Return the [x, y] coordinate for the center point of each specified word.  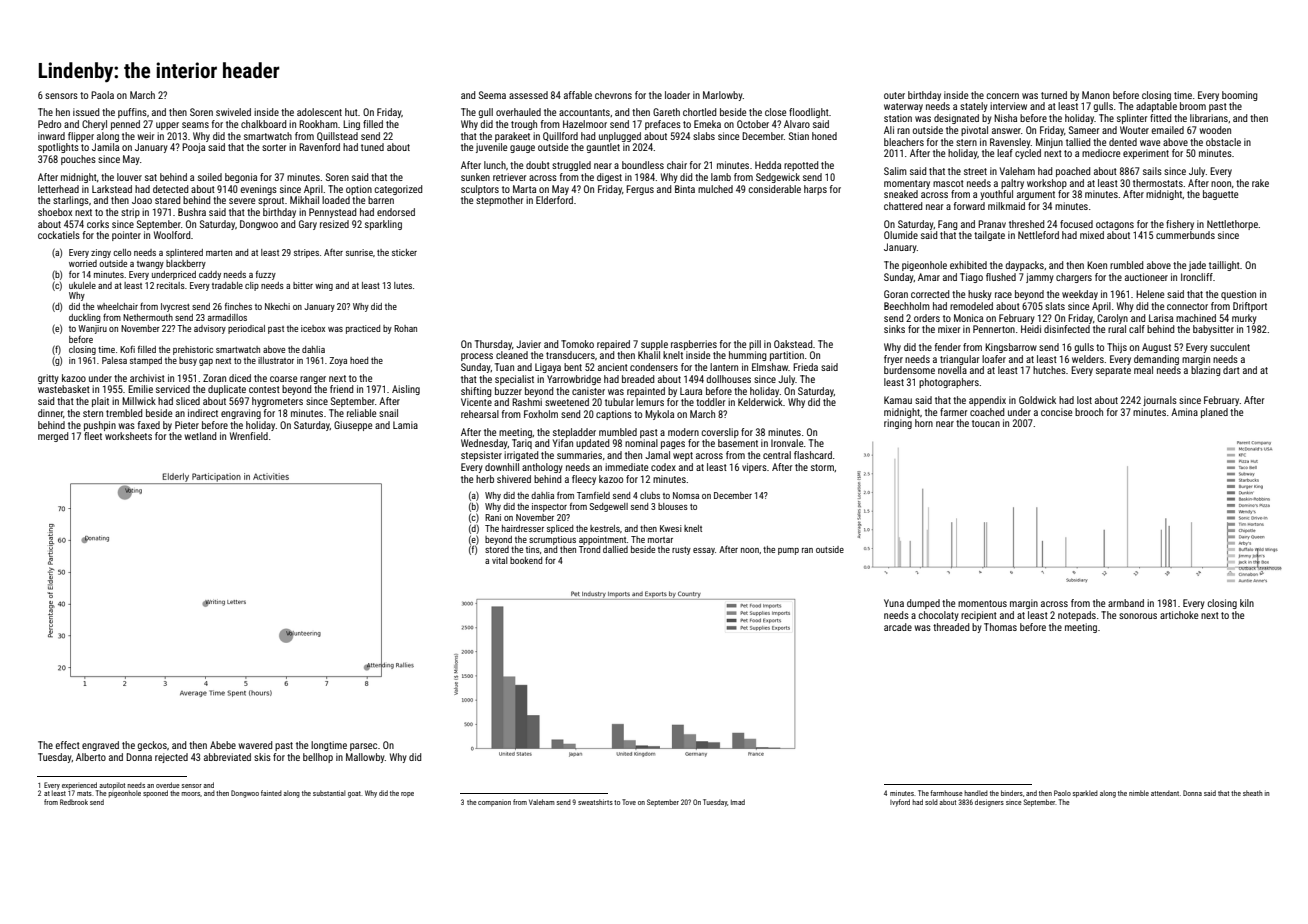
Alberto [91, 757]
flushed [1001, 277]
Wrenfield [249, 436]
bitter [303, 285]
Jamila [105, 147]
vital [500, 560]
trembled [124, 413]
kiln [1247, 603]
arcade [898, 627]
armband [1126, 603]
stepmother [499, 201]
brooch [1089, 412]
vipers [754, 468]
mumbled [618, 432]
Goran [896, 294]
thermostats [1158, 183]
